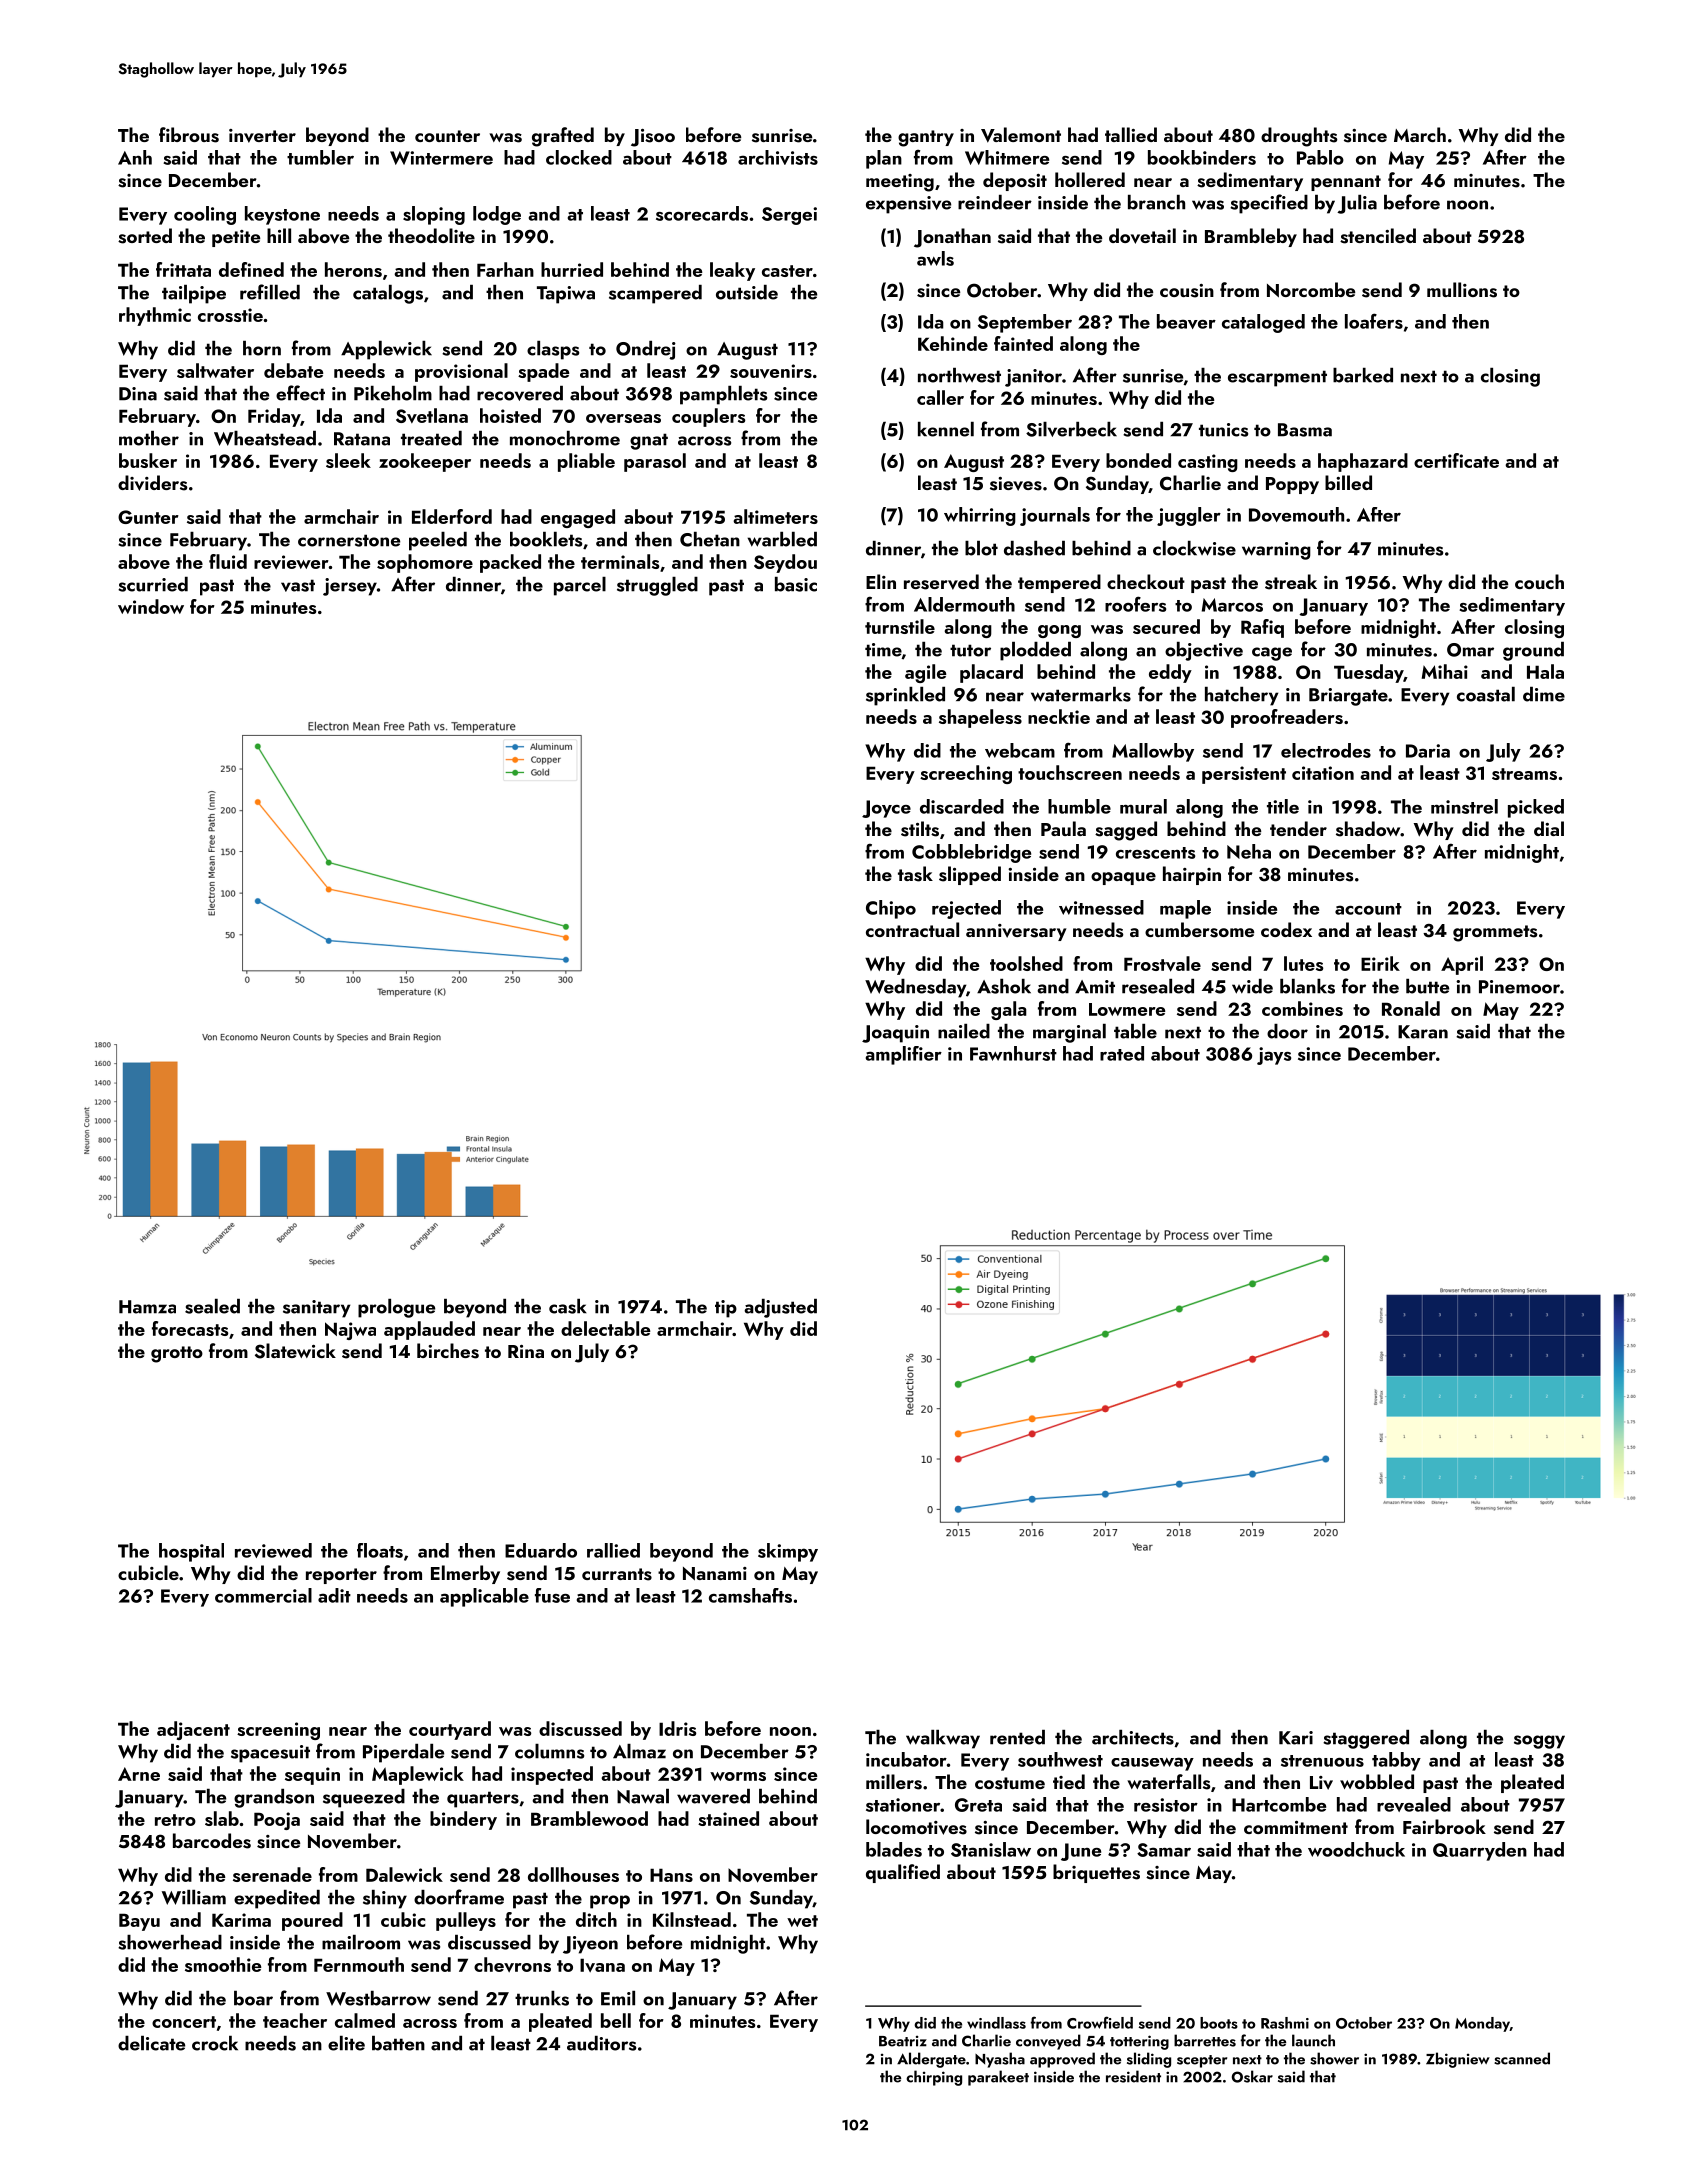 This screenshot has height=2178, width=1683. What do you see at coordinates (788, 1552) in the screenshot?
I see `skimpy` at bounding box center [788, 1552].
